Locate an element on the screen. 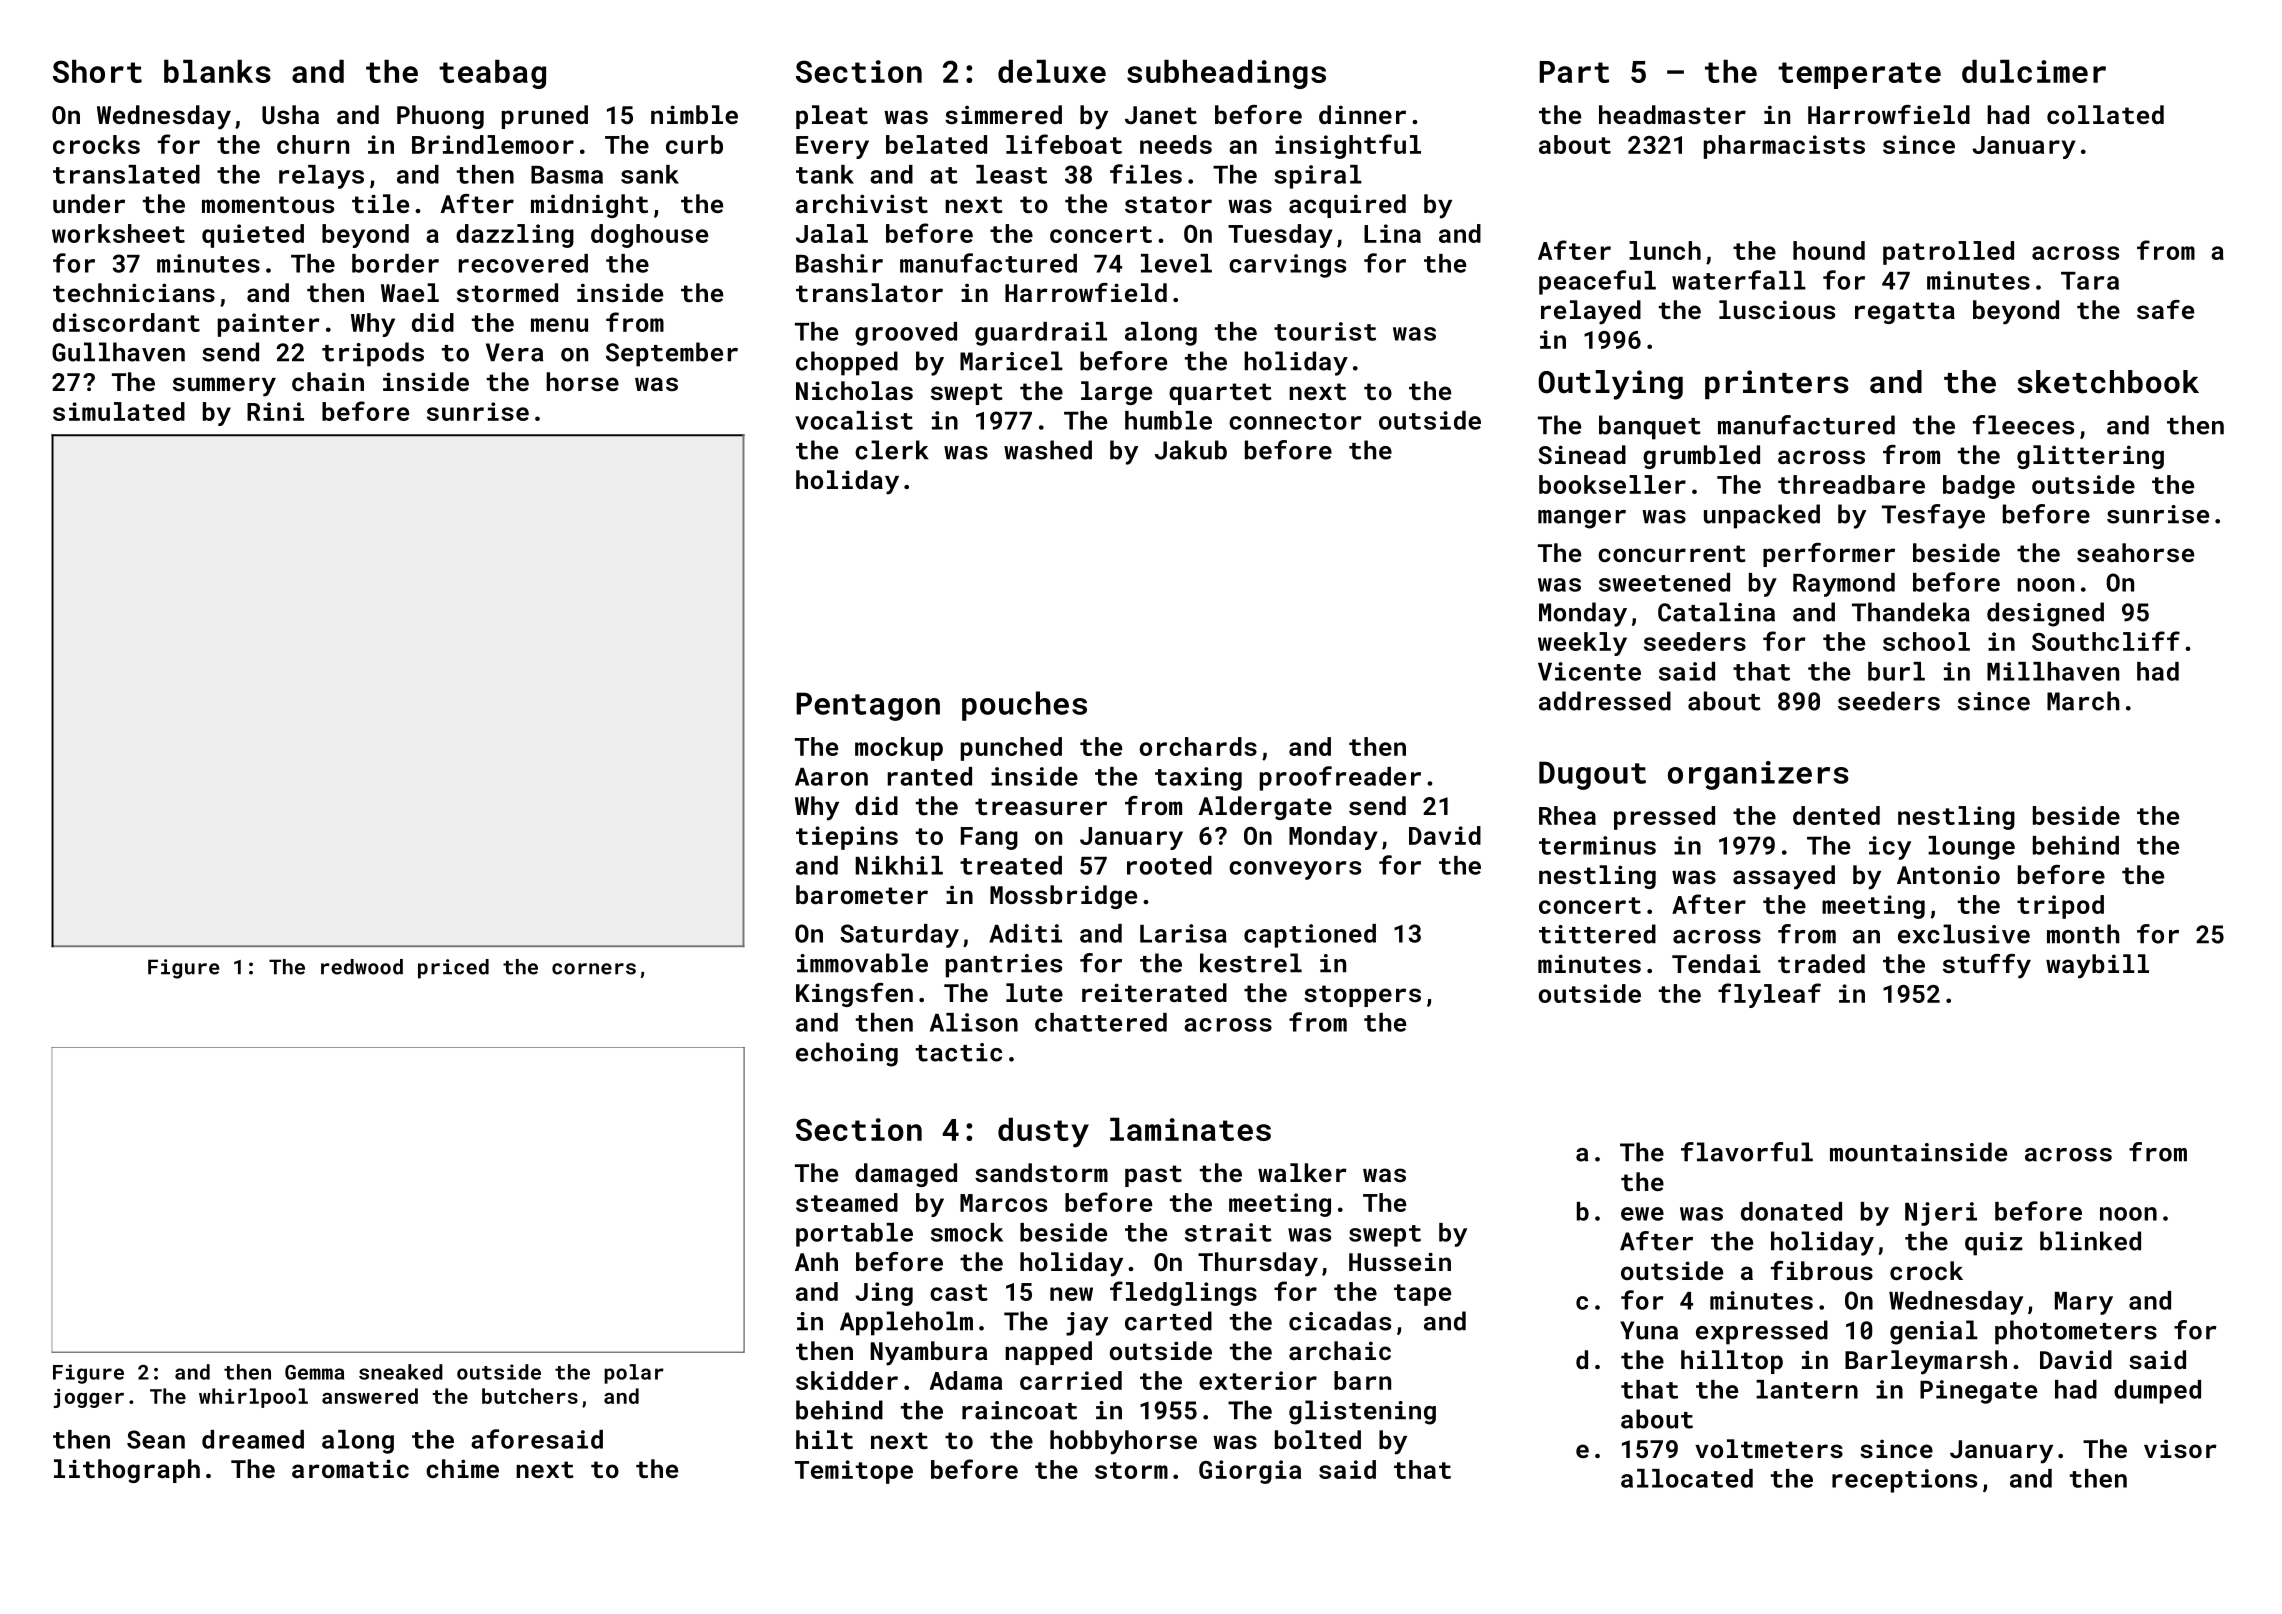 This screenshot has height=1614, width=2282. napped is located at coordinates (1048, 1353).
